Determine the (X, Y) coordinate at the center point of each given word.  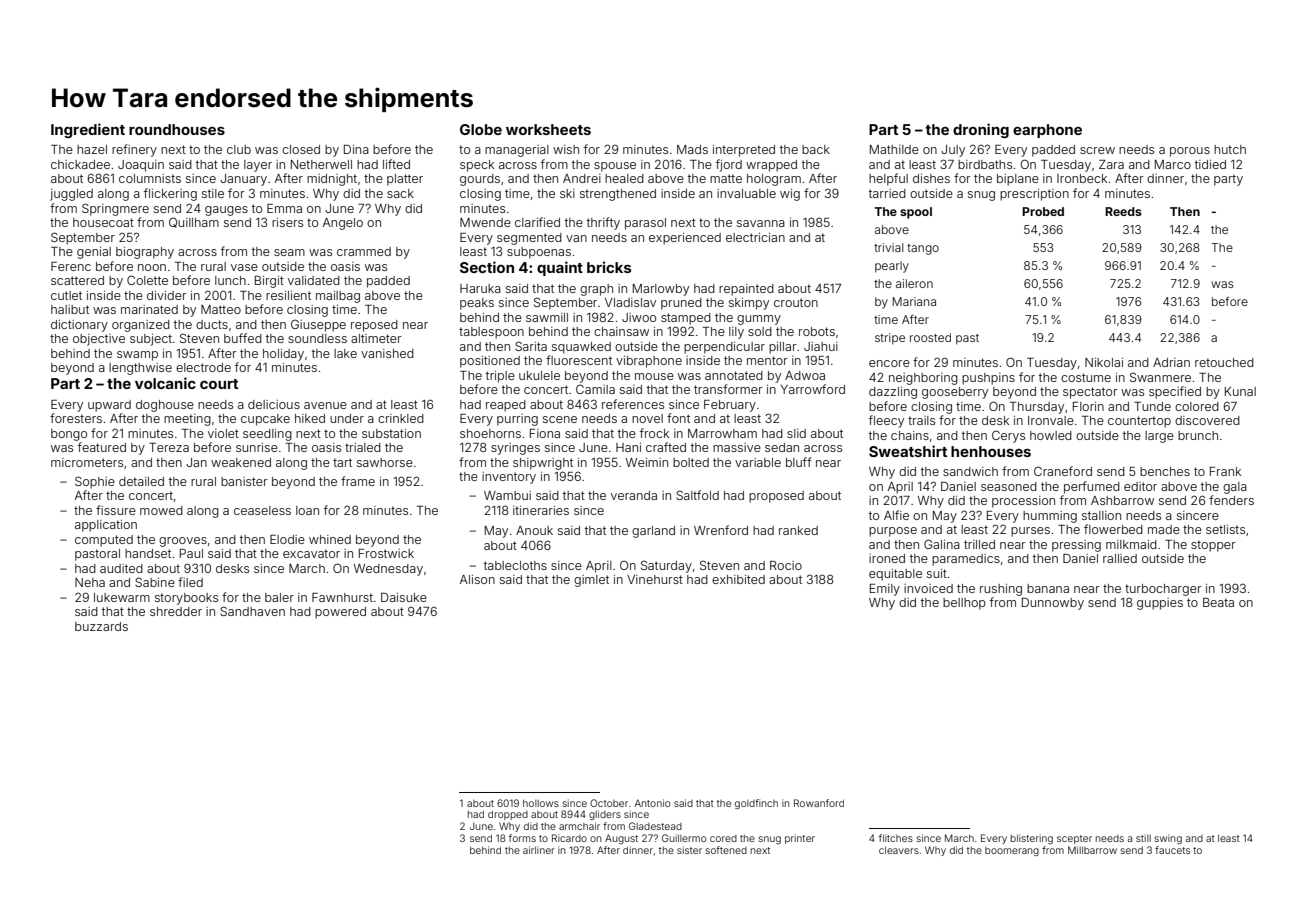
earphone (1047, 131)
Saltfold (697, 495)
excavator (311, 553)
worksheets (548, 129)
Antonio (652, 803)
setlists (1225, 529)
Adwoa (805, 375)
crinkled (401, 418)
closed (301, 149)
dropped (508, 815)
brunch (1198, 435)
